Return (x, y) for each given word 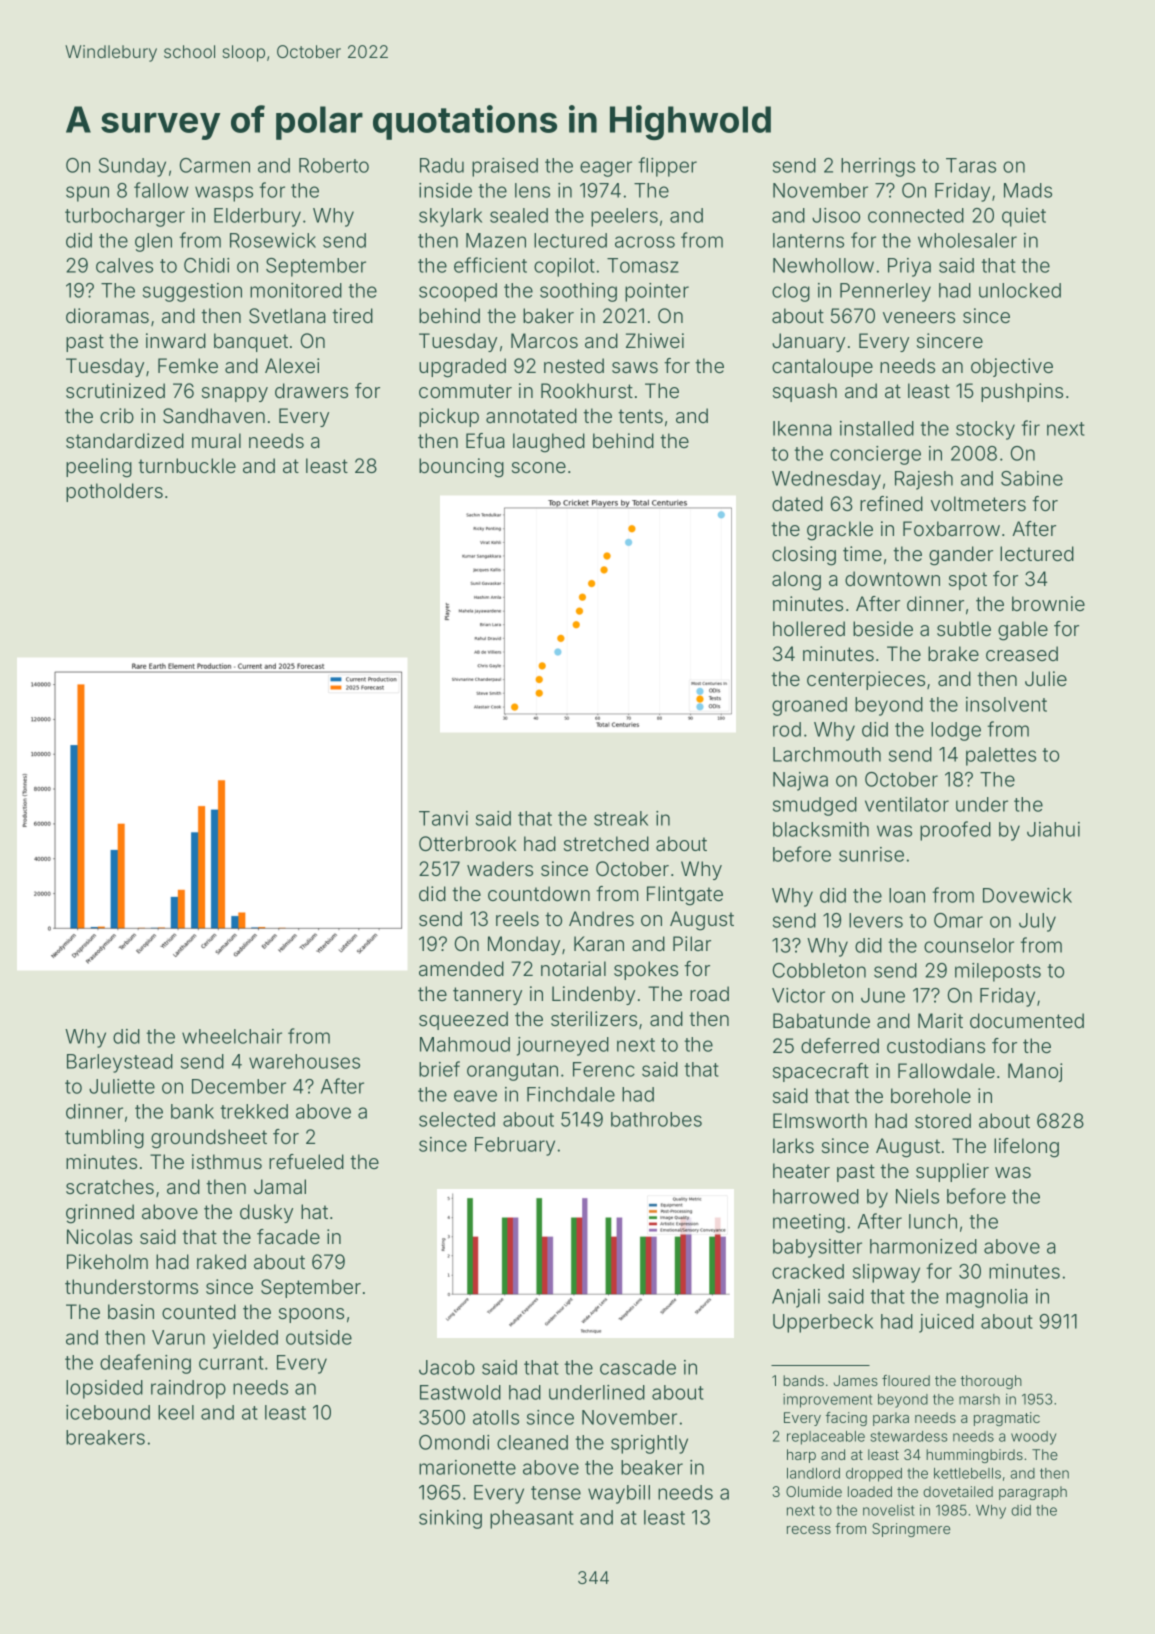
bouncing (461, 468)
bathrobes (656, 1119)
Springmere (911, 1530)
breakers (105, 1437)
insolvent (1006, 704)
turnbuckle (187, 465)
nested (574, 365)
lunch (933, 1221)
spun (87, 194)
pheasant (532, 1519)
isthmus (227, 1161)
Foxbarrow (951, 528)
